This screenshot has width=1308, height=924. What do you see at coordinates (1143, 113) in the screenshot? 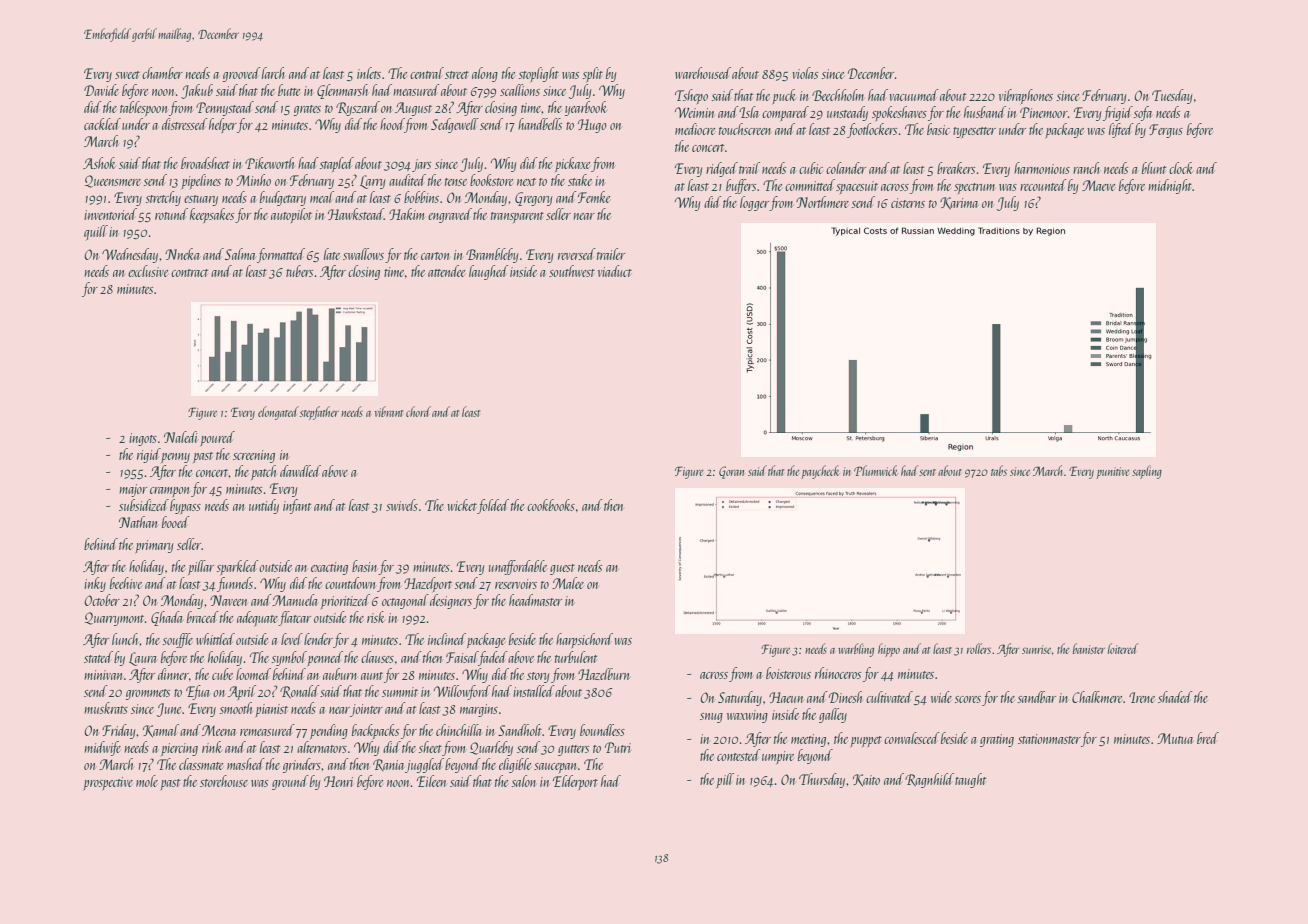
I see `sofa` at bounding box center [1143, 113].
